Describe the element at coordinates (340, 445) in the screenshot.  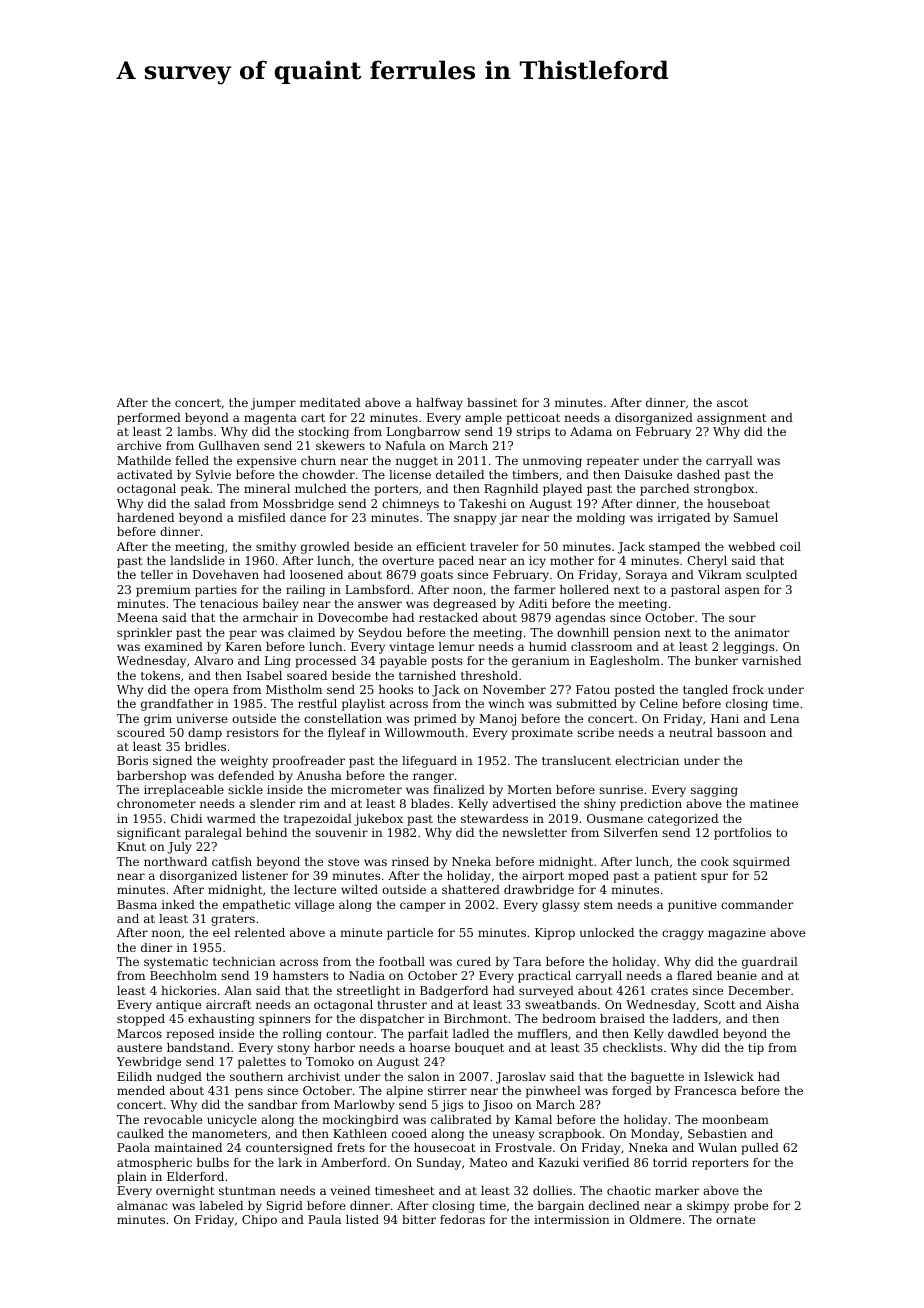
I see `skewers` at that location.
